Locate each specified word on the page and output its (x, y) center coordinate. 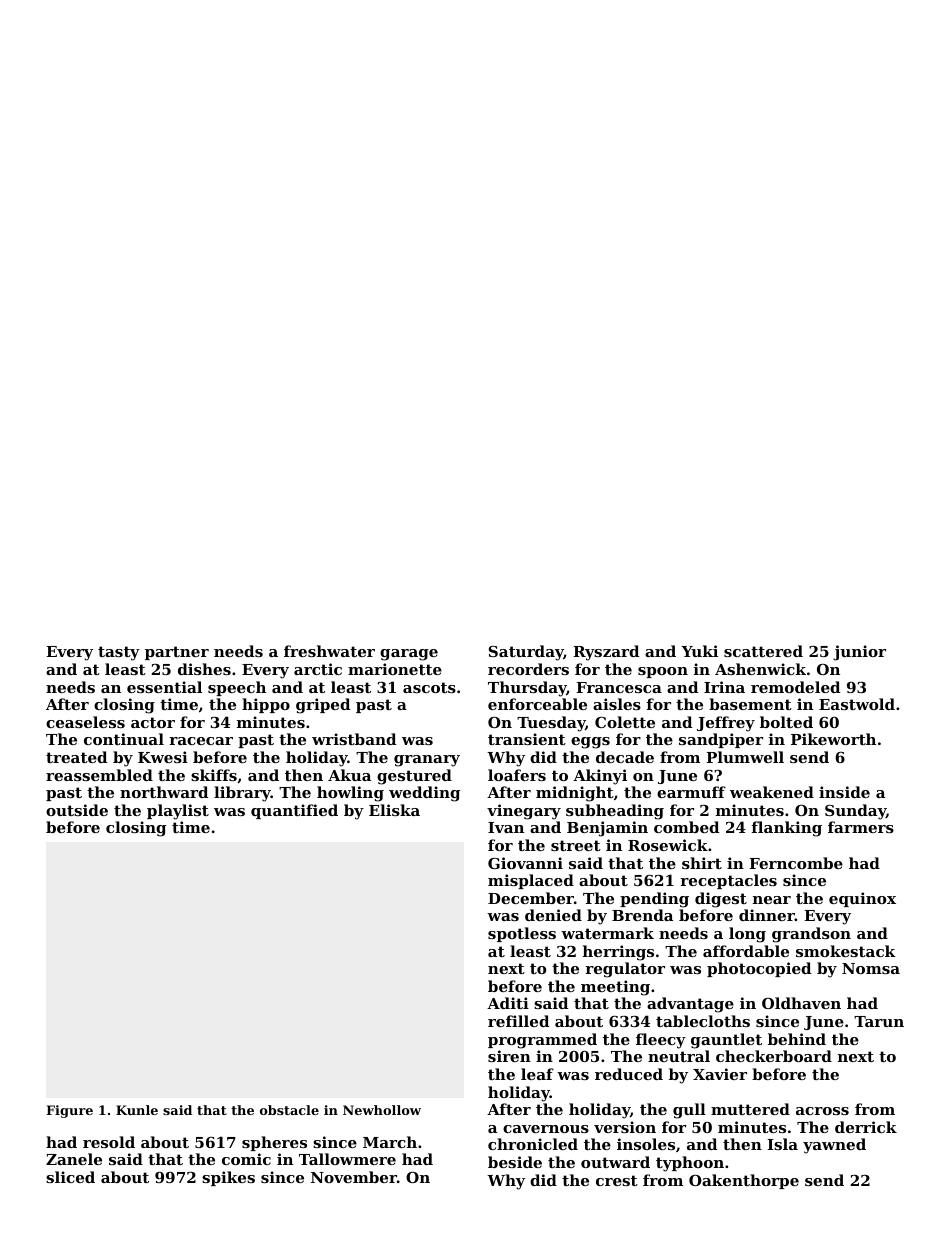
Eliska (394, 810)
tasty (119, 653)
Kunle (137, 1110)
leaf (537, 1074)
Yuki (699, 651)
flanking (787, 829)
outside (77, 810)
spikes (228, 1178)
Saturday (526, 653)
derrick (866, 1127)
